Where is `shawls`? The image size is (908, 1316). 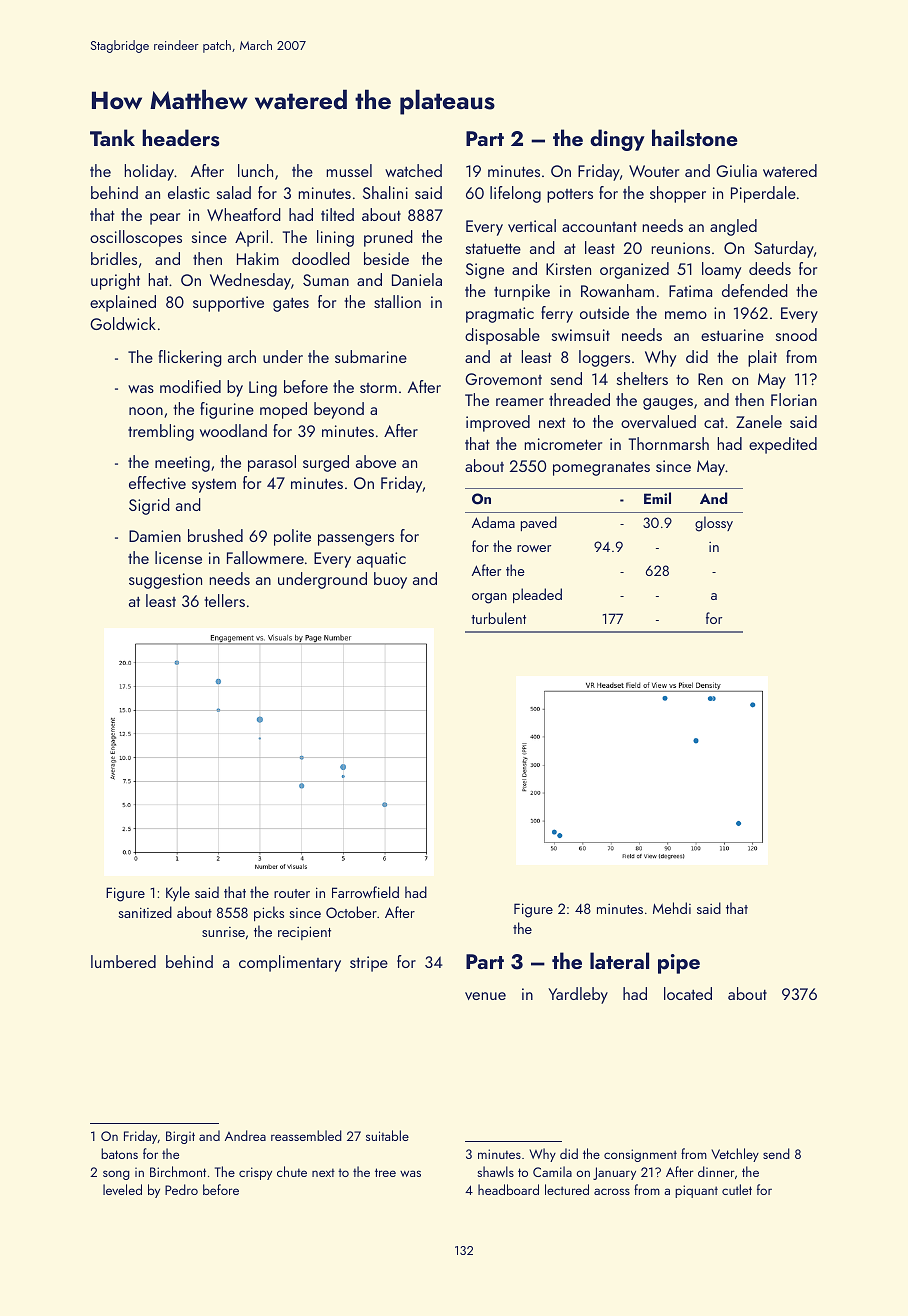
shawls is located at coordinates (495, 1171).
